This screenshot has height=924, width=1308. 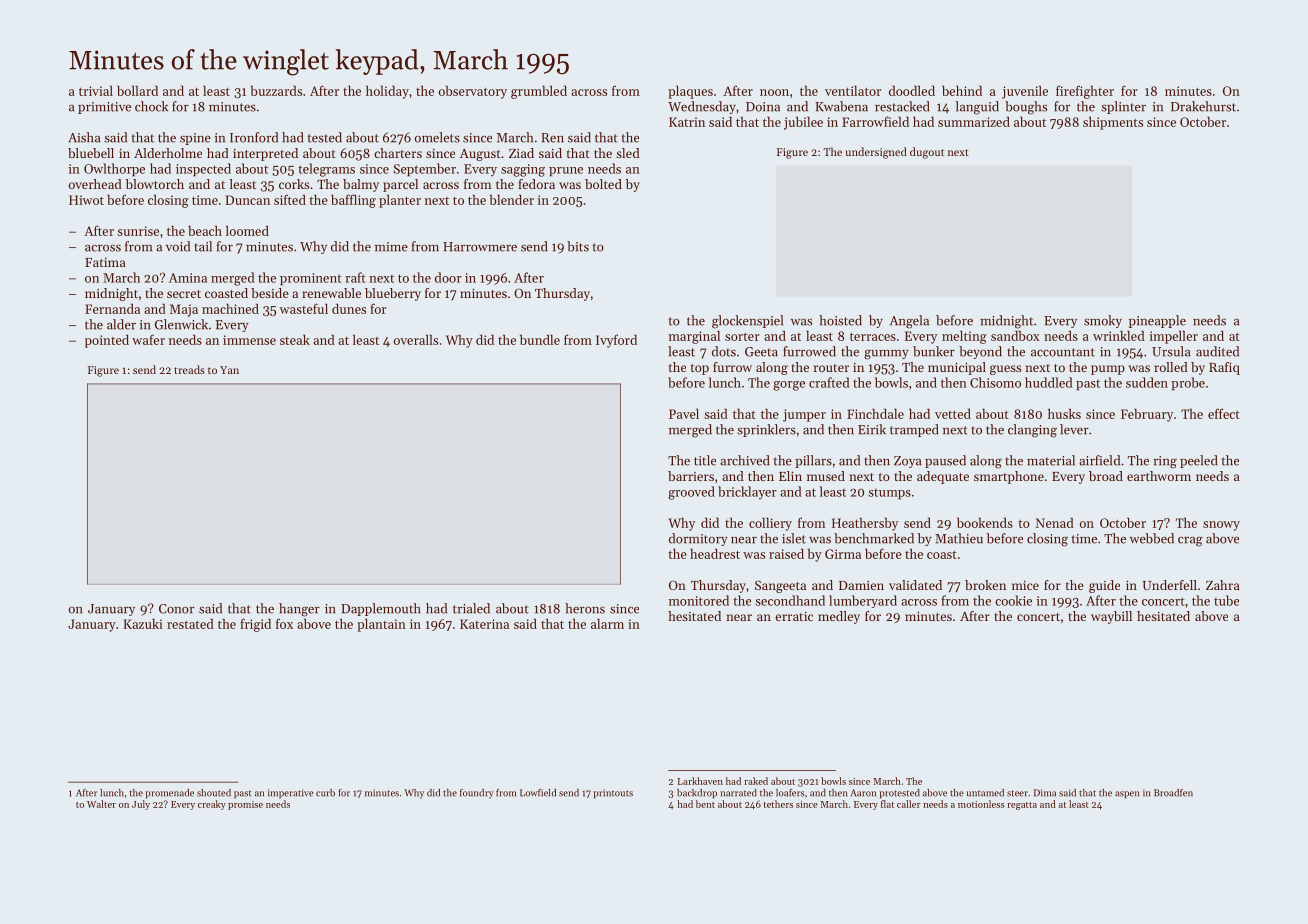 What do you see at coordinates (245, 805) in the screenshot?
I see `promise` at bounding box center [245, 805].
